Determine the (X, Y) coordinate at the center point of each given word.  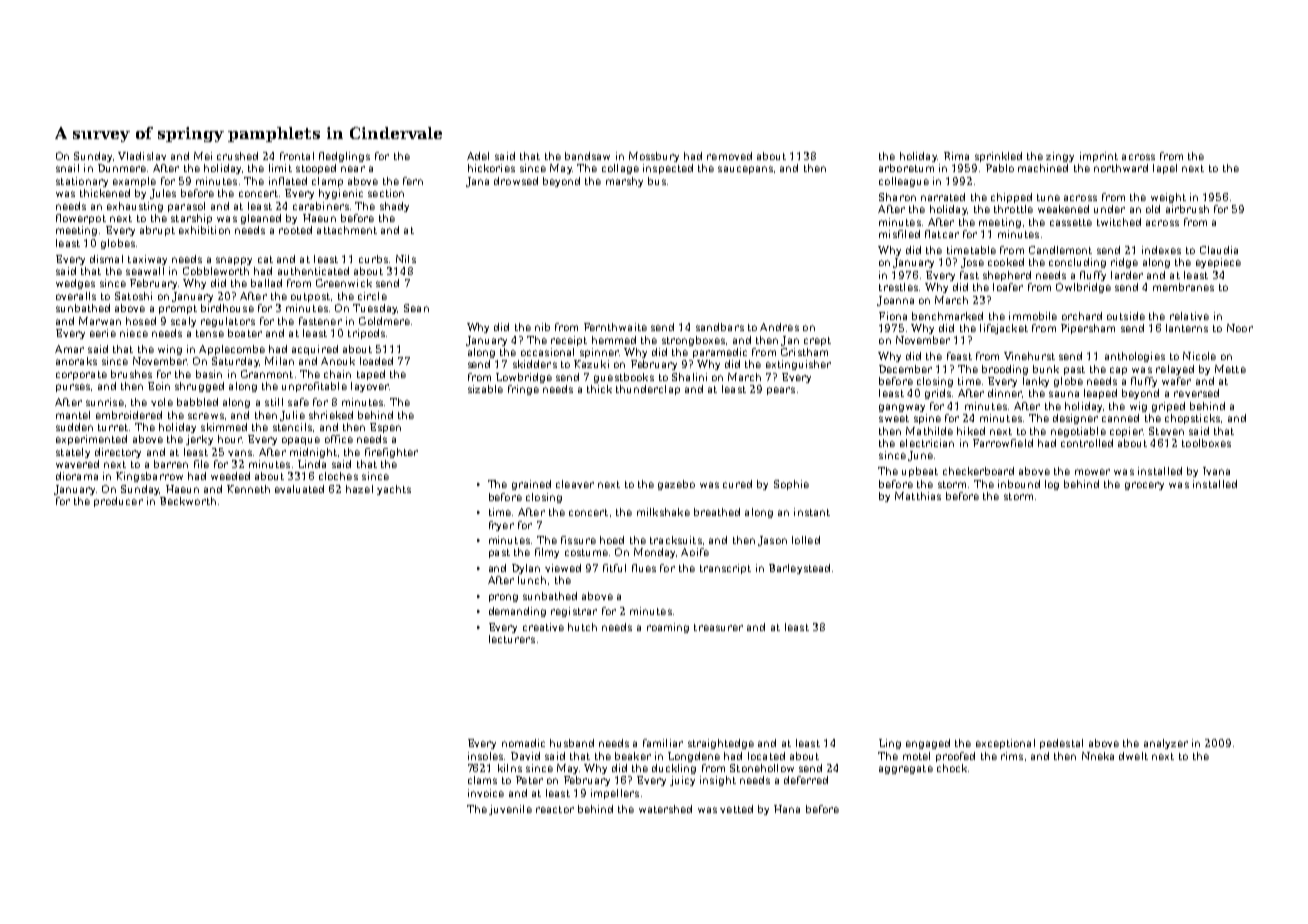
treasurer (718, 627)
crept (817, 341)
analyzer (1166, 744)
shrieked (331, 415)
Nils (406, 259)
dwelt (1133, 756)
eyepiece (1218, 263)
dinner (1005, 393)
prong (503, 598)
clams (482, 780)
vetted (736, 809)
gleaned (261, 219)
